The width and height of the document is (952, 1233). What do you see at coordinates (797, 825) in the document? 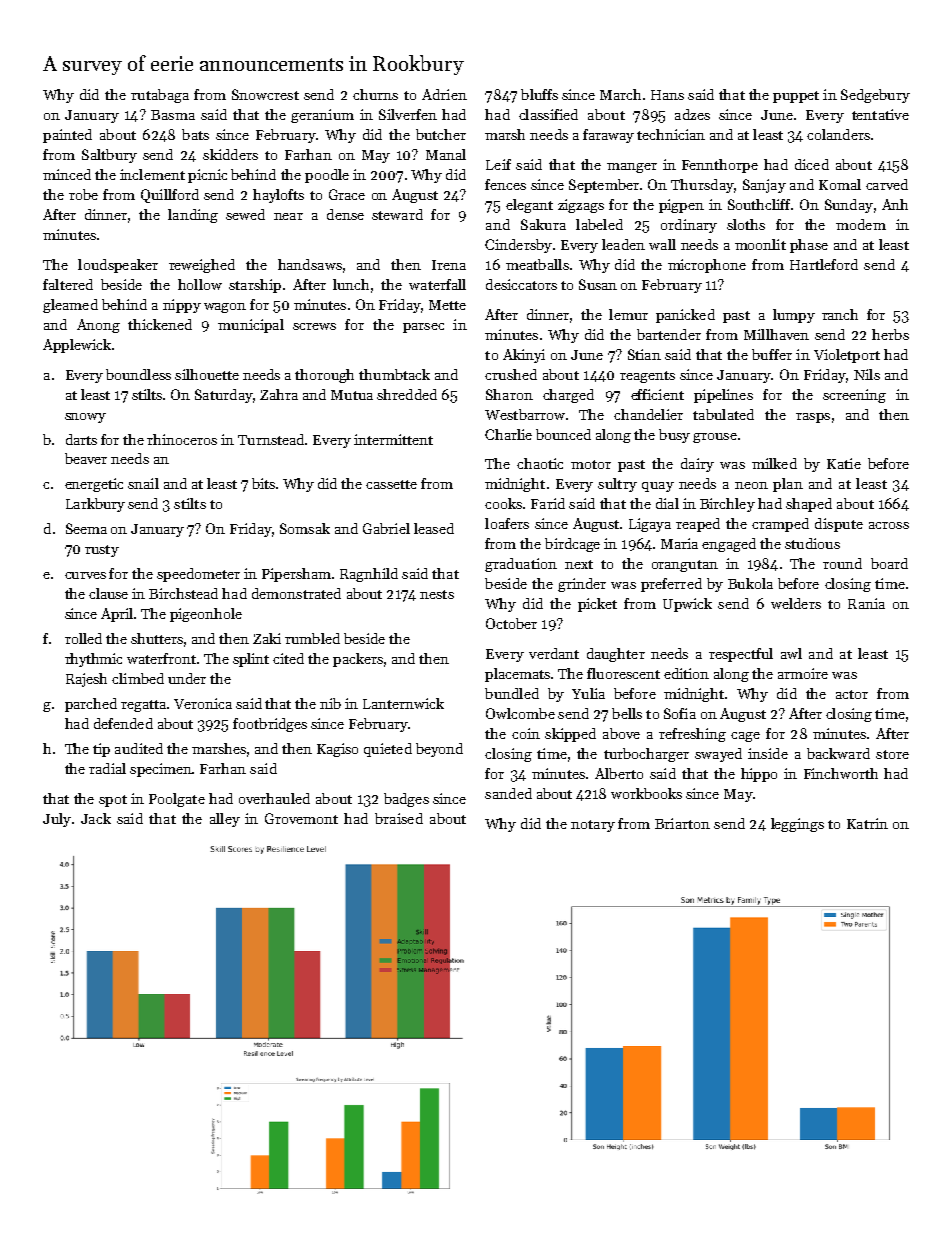
I see `leggings` at bounding box center [797, 825].
